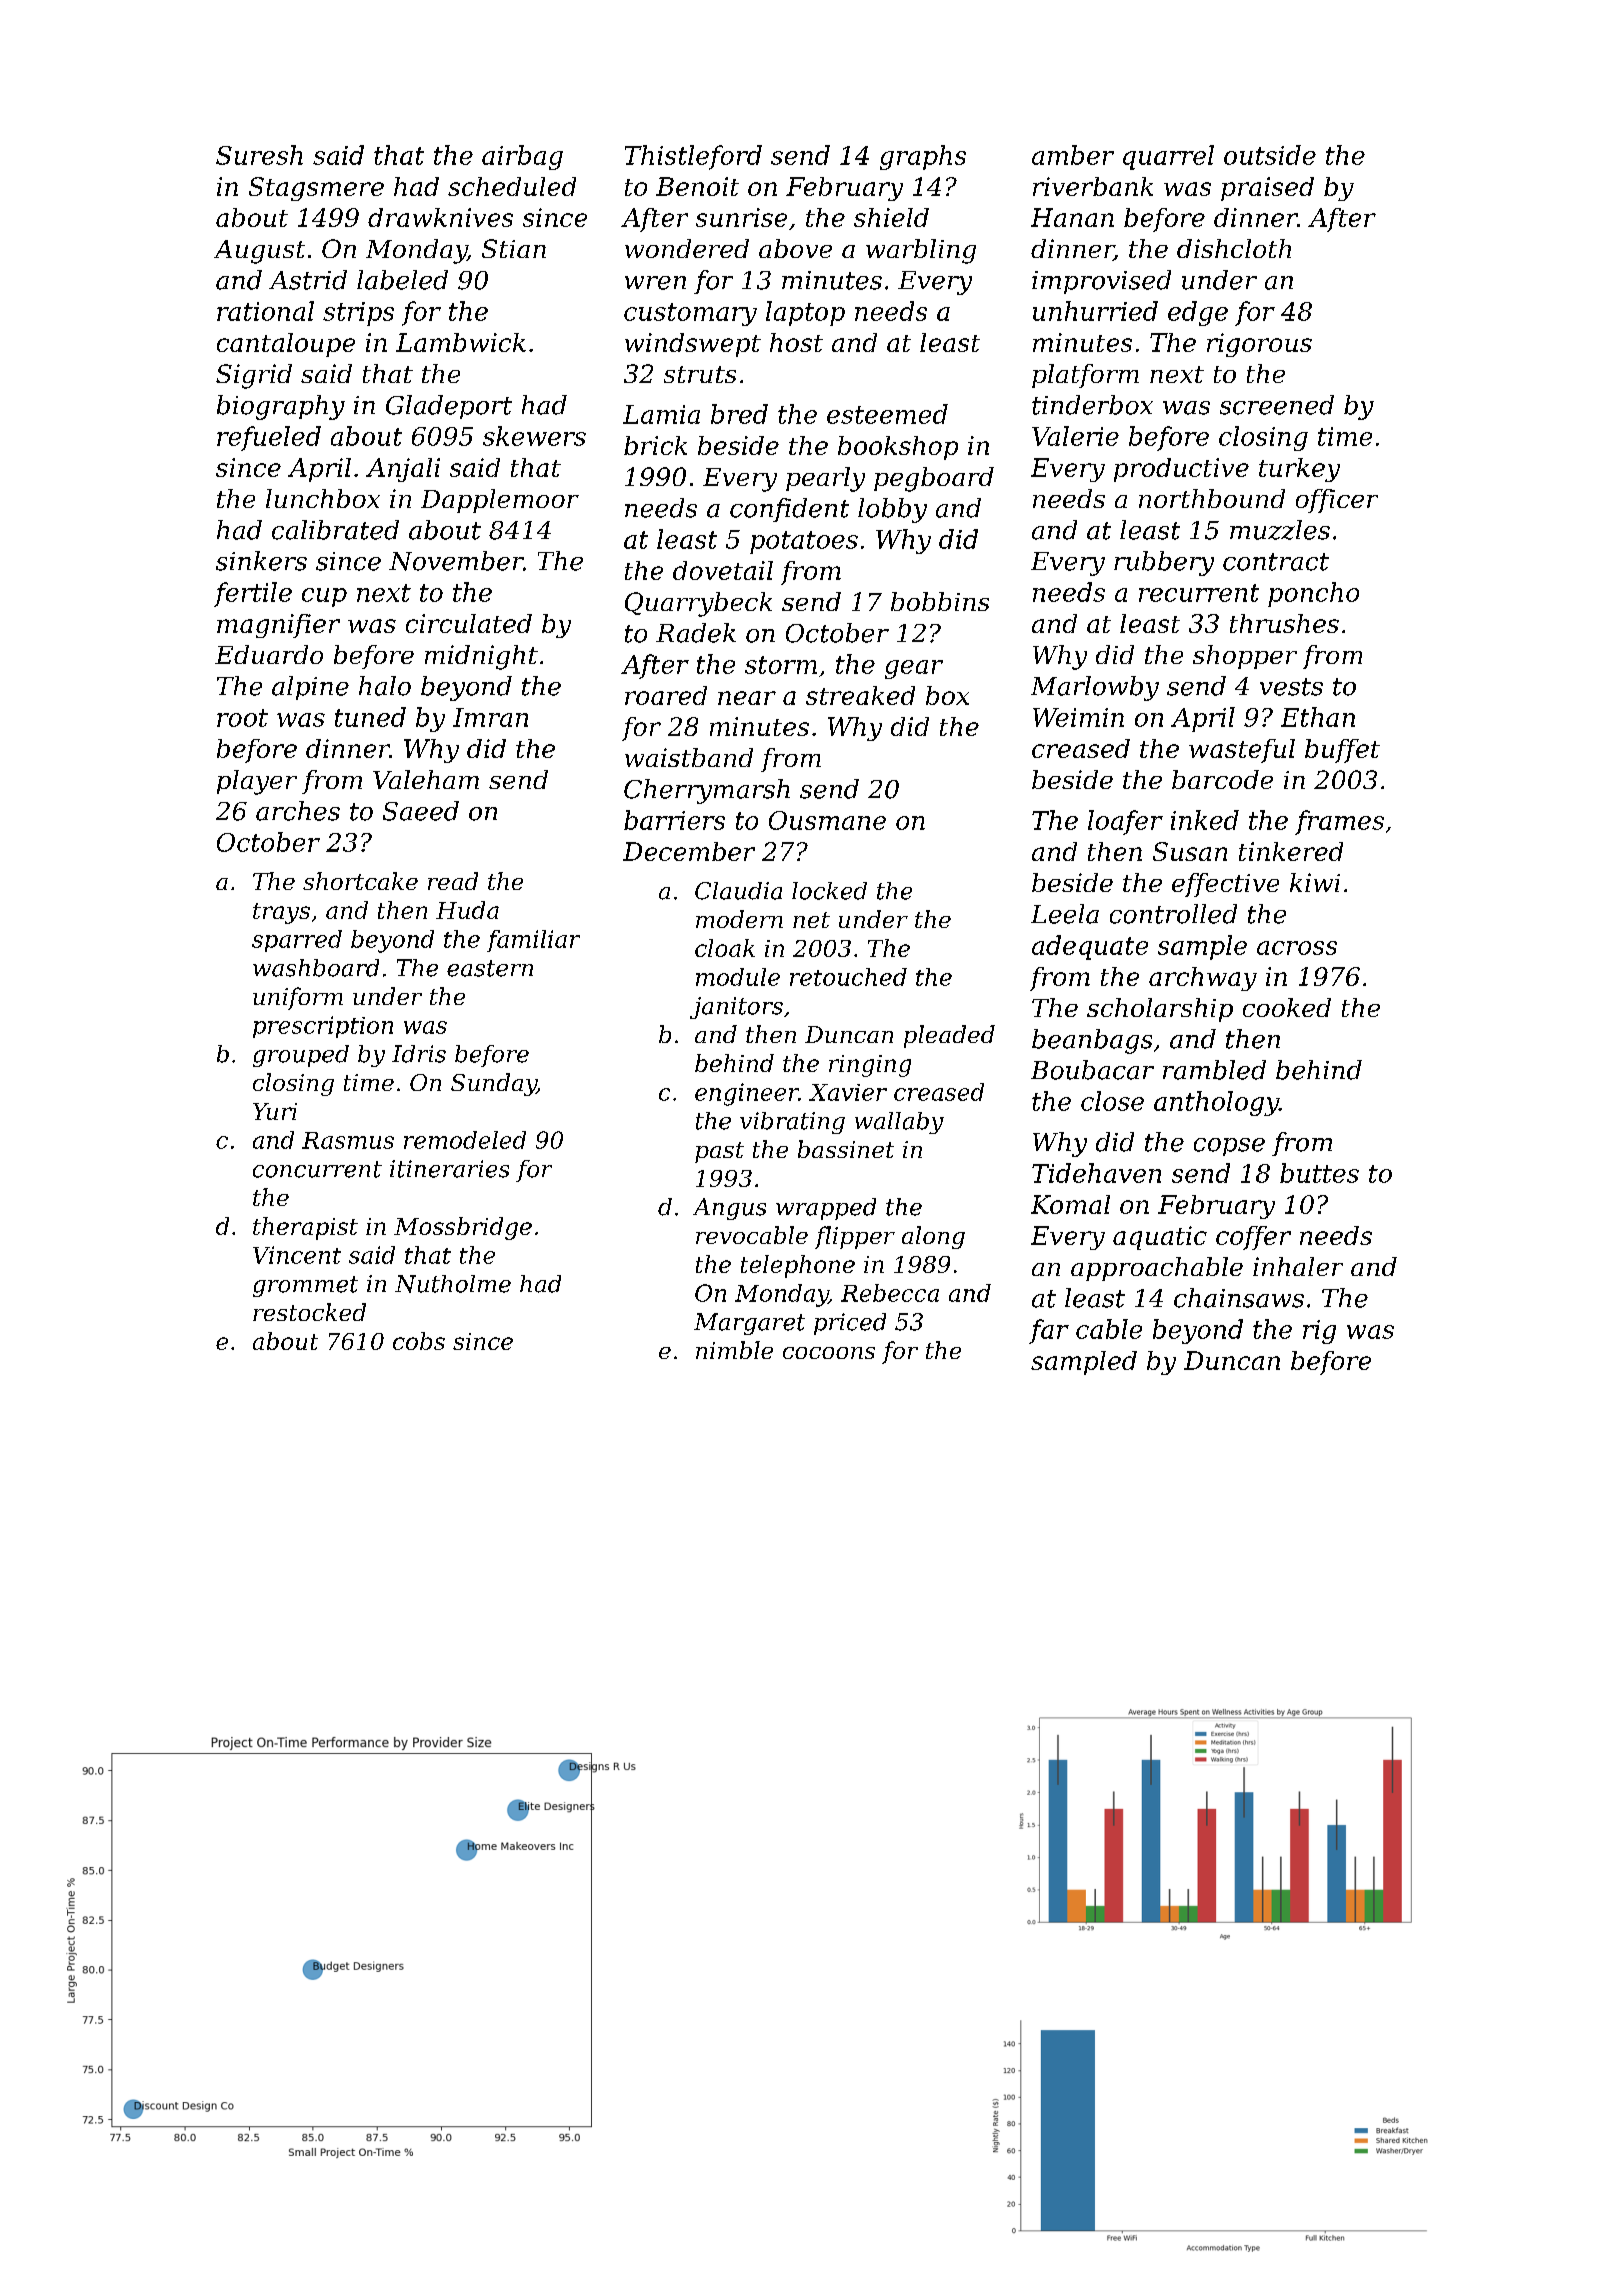 This screenshot has width=1620, height=2292. Describe the element at coordinates (419, 1341) in the screenshot. I see `cobs` at that location.
